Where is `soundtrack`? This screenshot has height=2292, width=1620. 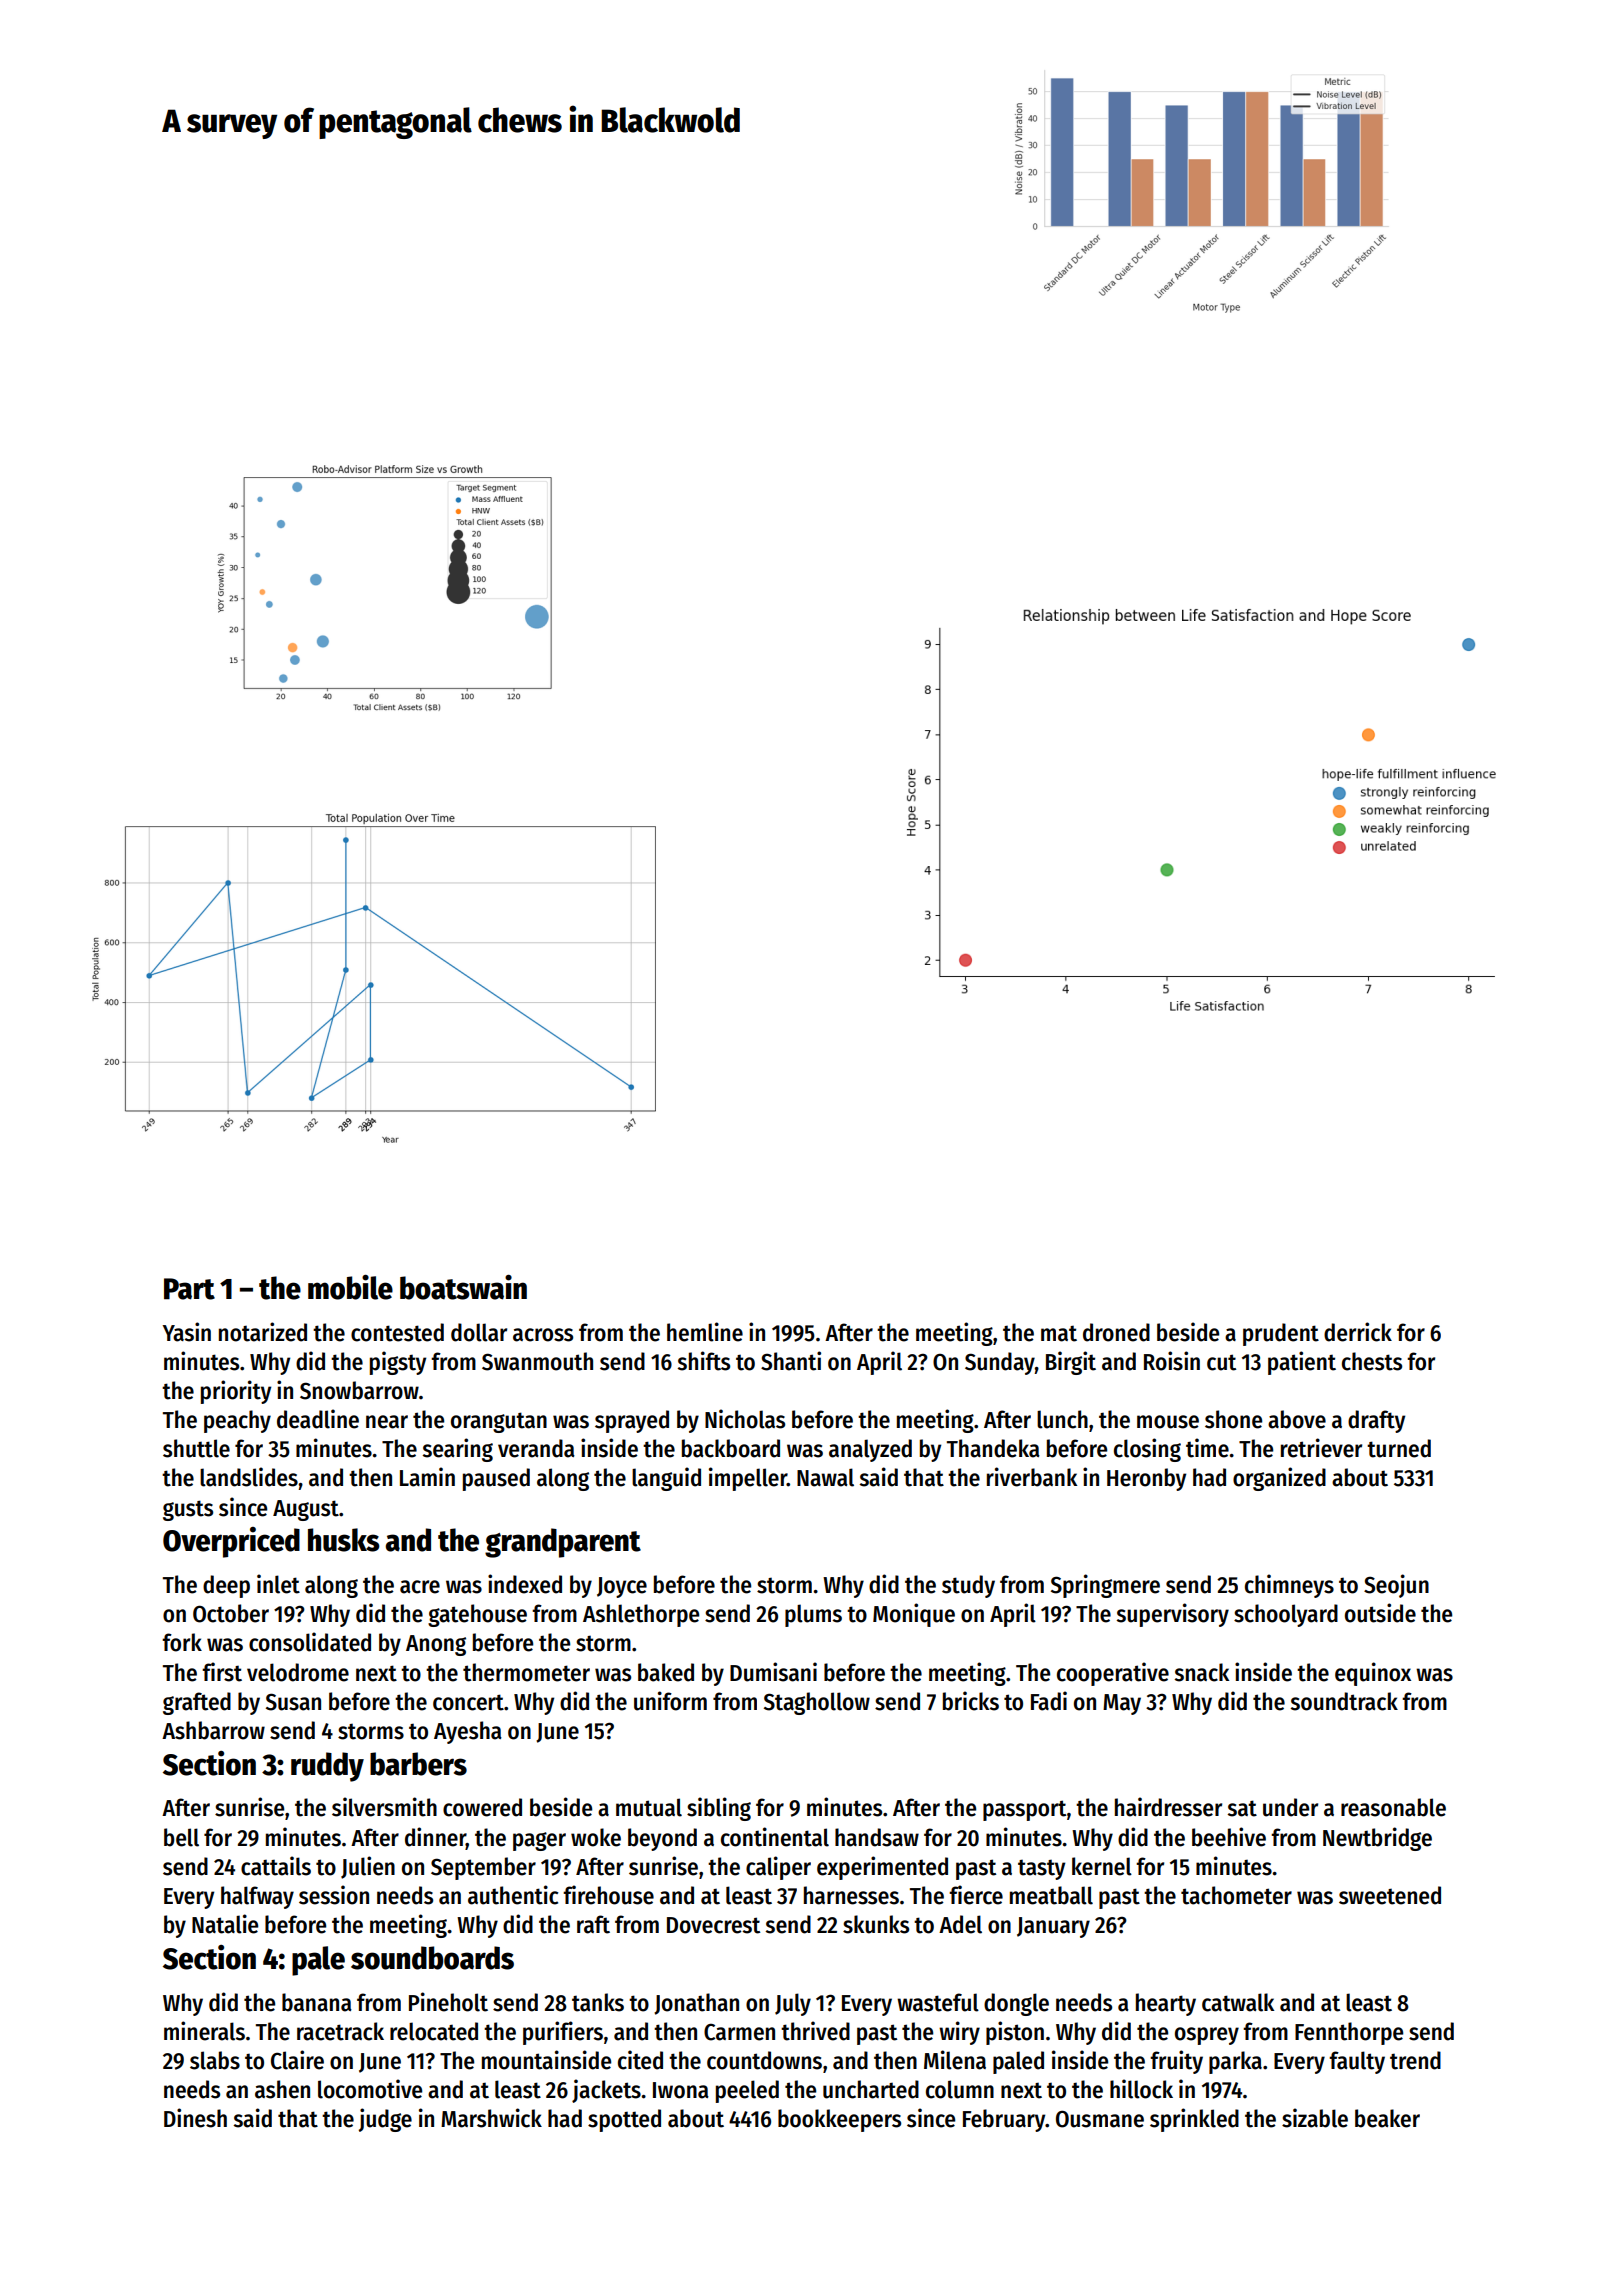 soundtrack is located at coordinates (1344, 1701).
